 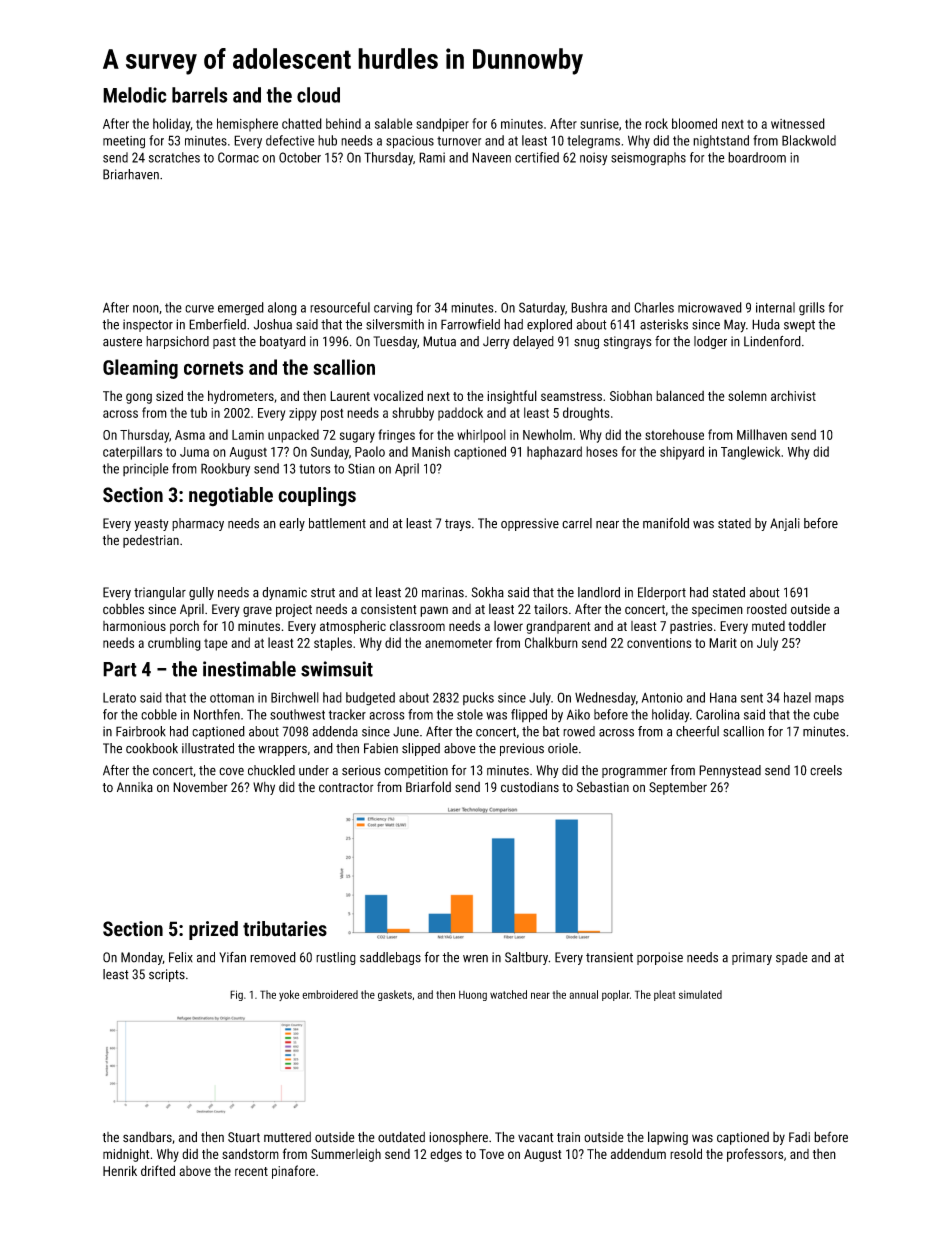 What do you see at coordinates (410, 142) in the document?
I see `spacious` at bounding box center [410, 142].
